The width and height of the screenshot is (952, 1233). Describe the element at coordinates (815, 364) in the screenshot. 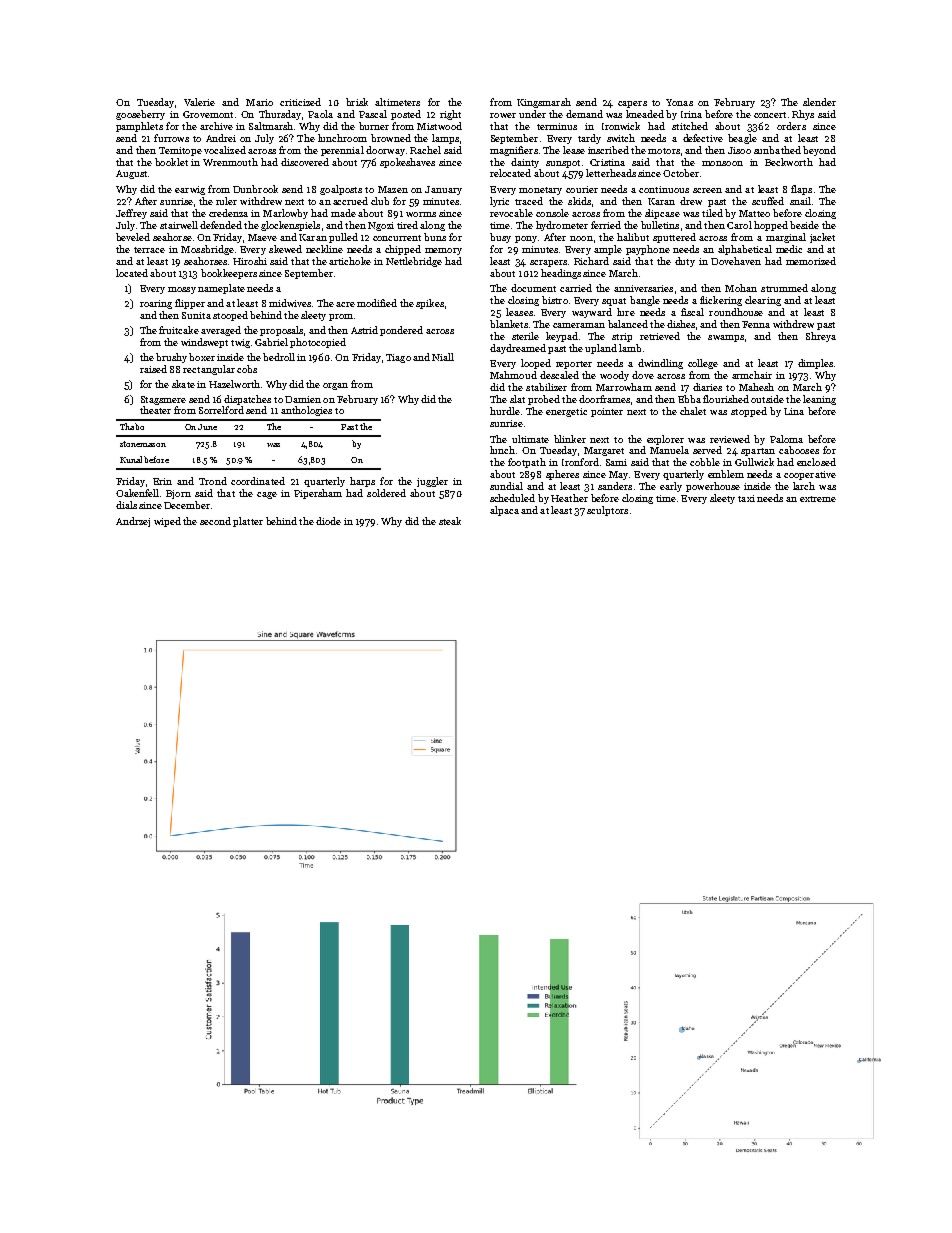

I see `dimples` at that location.
